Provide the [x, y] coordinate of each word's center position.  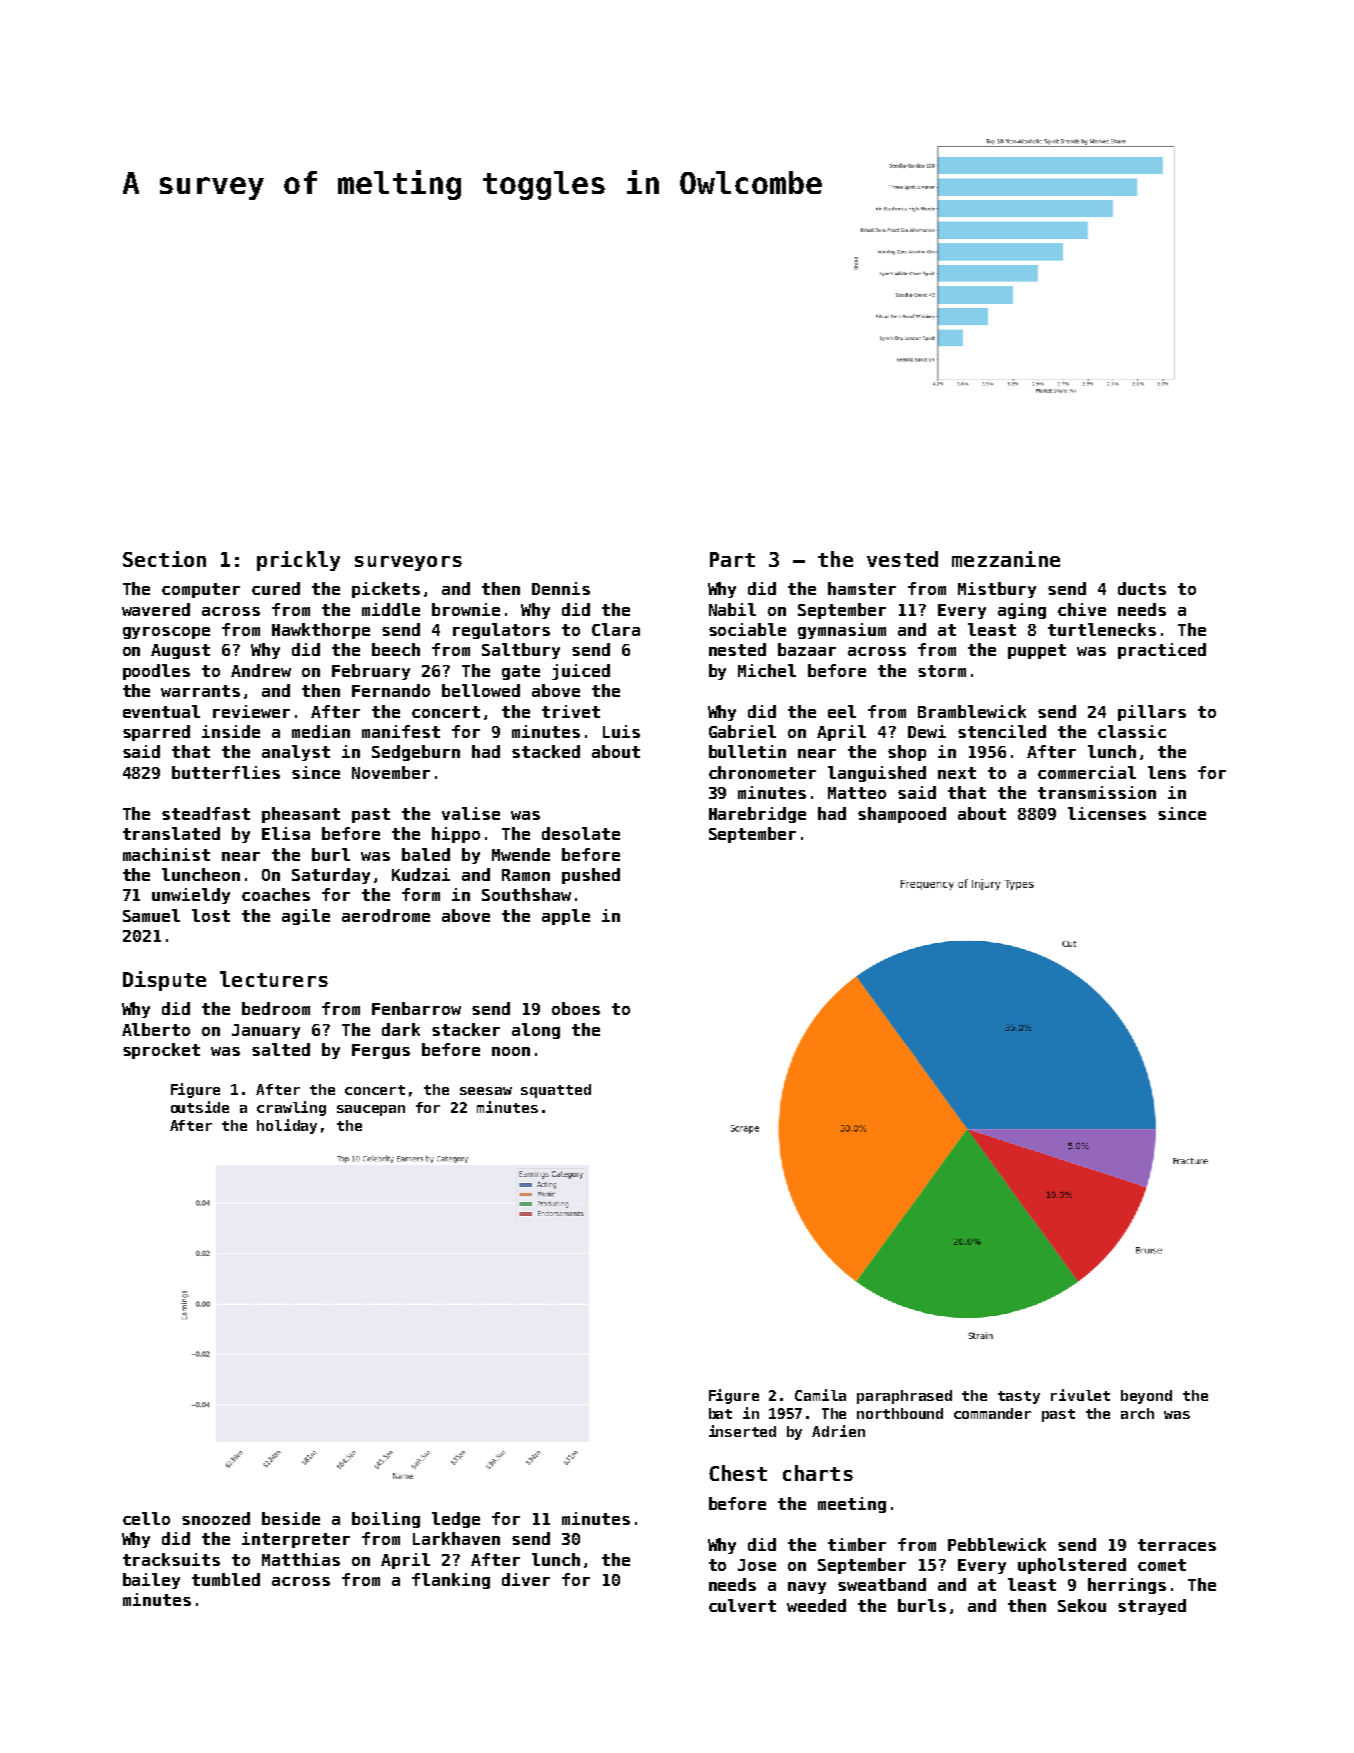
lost [211, 915]
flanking [451, 1581]
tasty [1019, 1397]
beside [291, 1518]
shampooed [902, 815]
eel [842, 711]
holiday [287, 1126]
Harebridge [757, 815]
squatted [556, 1091]
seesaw [486, 1091]
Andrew [261, 670]
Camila [820, 1395]
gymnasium [842, 631]
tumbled [226, 1579]
